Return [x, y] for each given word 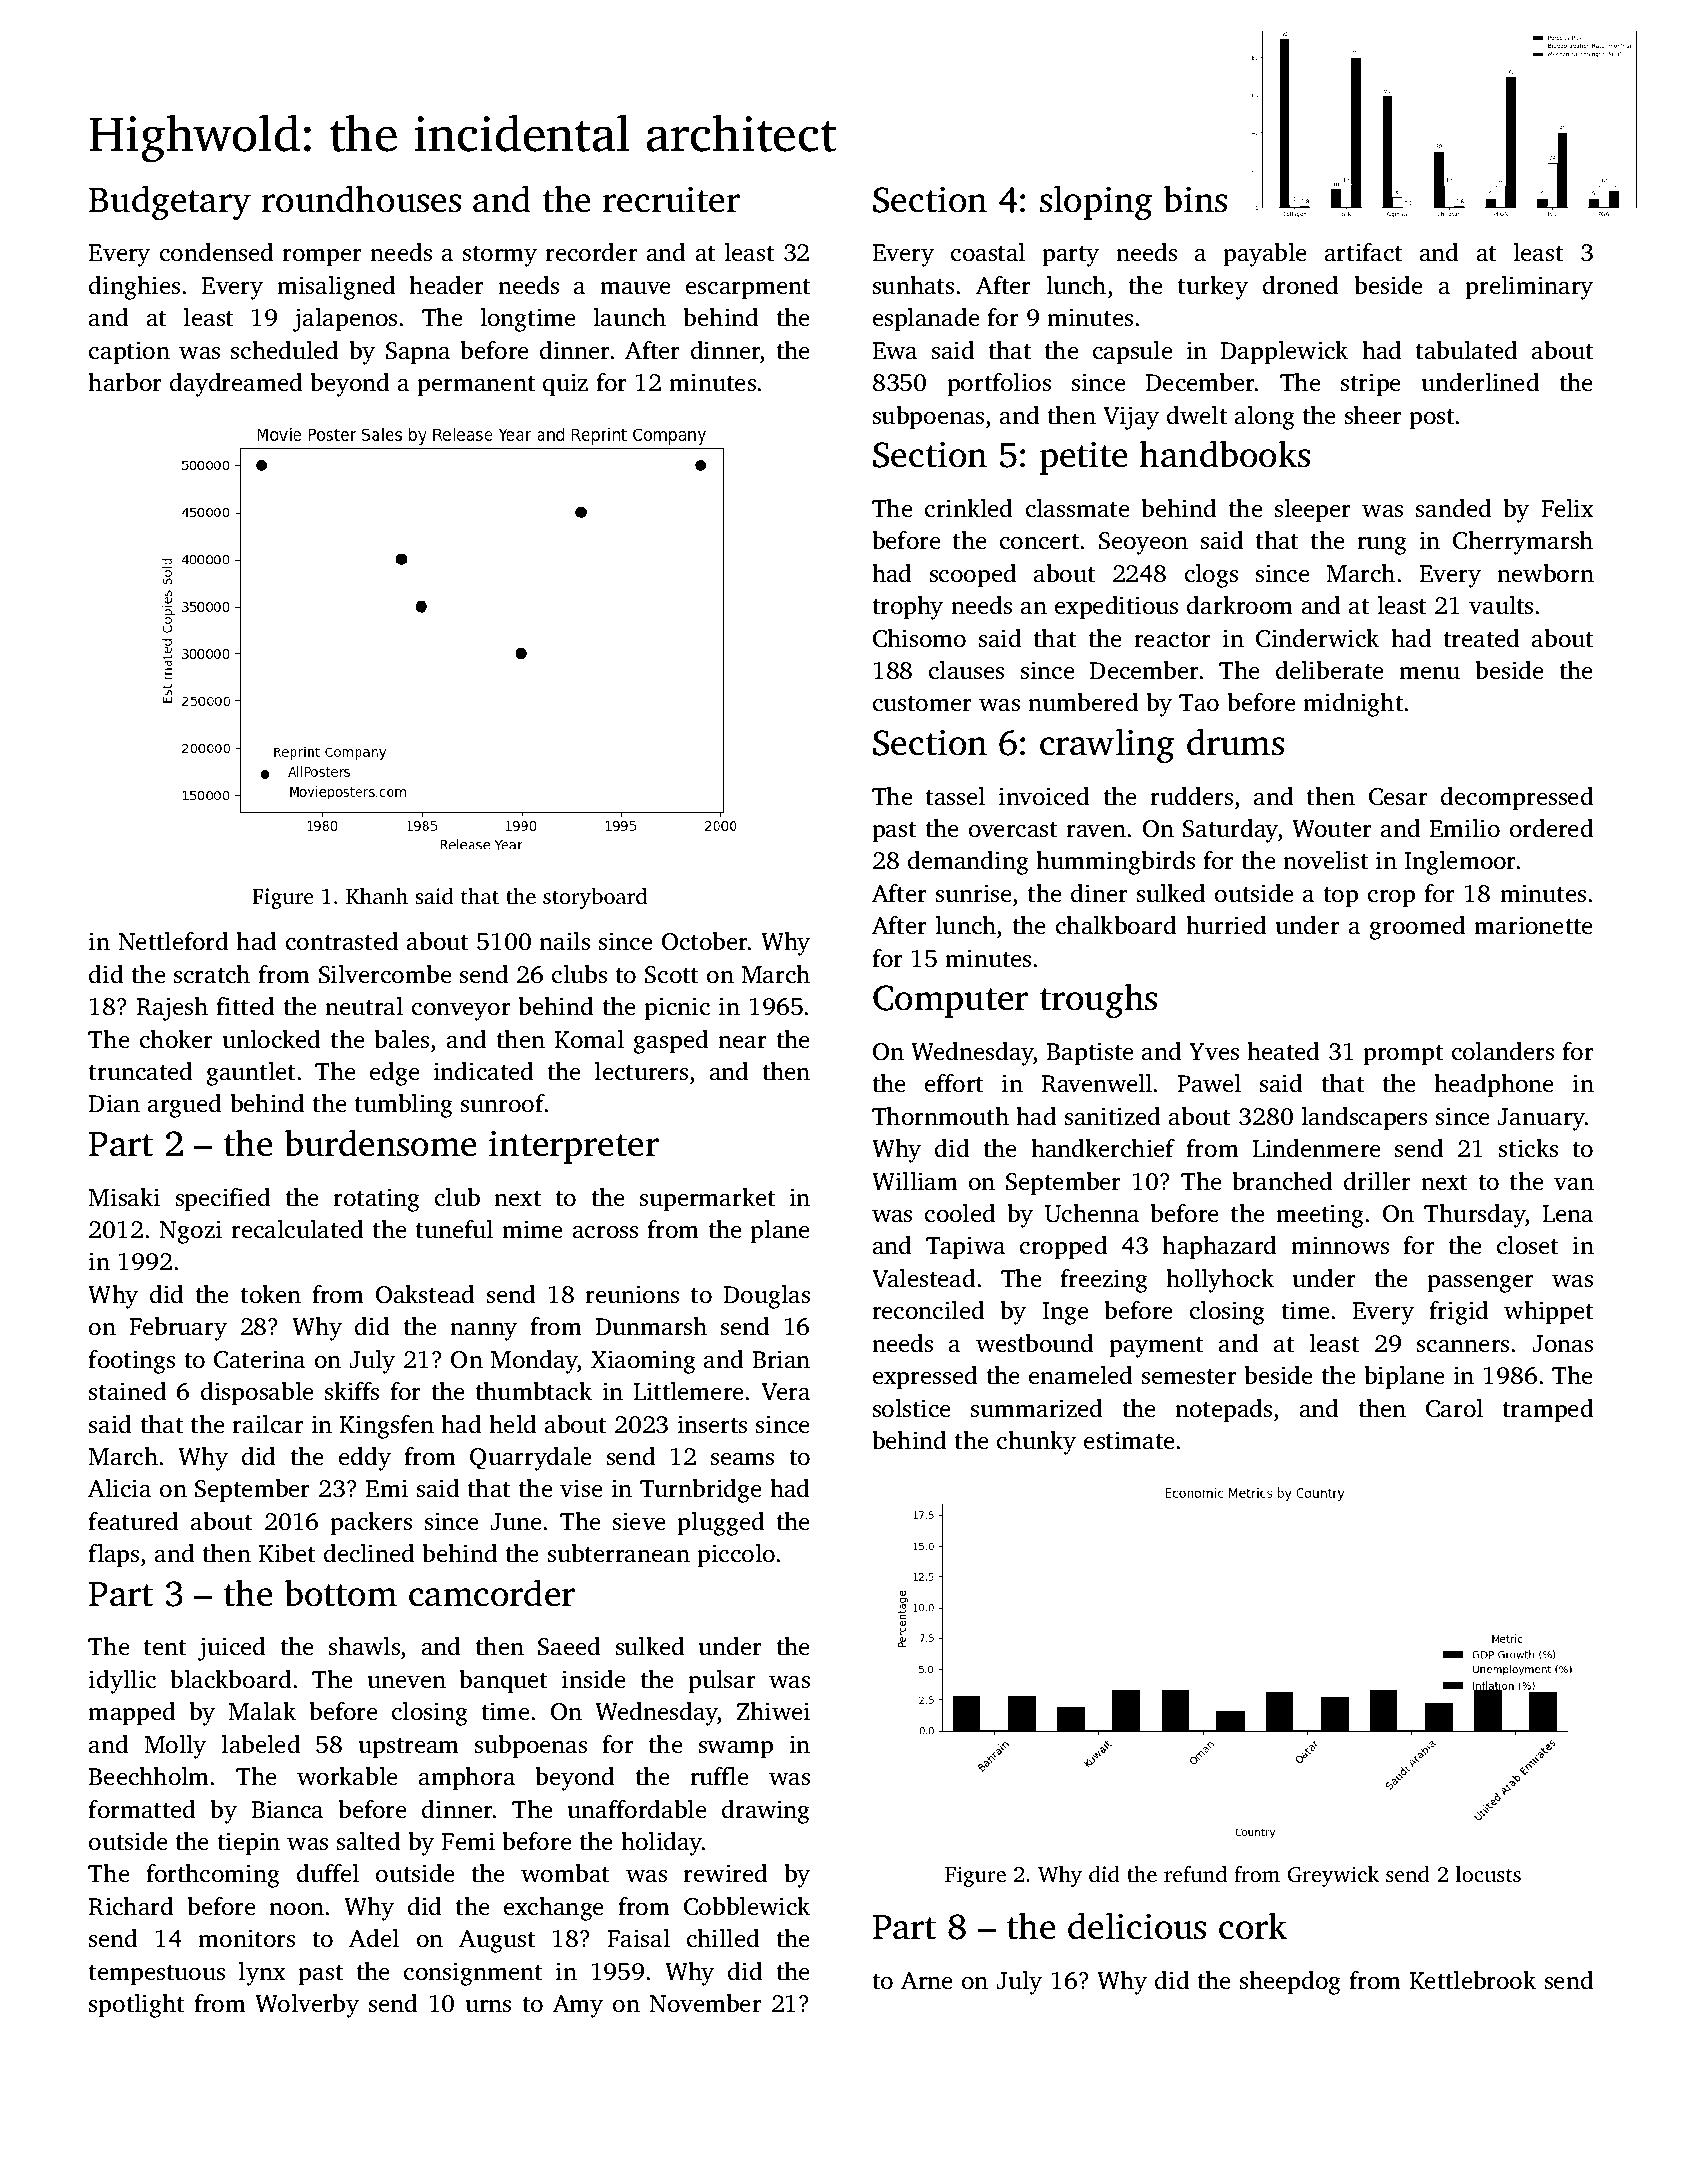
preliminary [1529, 288]
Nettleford [173, 941]
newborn [1545, 573]
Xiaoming [643, 1362]
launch [629, 317]
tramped [1548, 1411]
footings [131, 1362]
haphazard [1219, 1248]
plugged [721, 1524]
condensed [217, 252]
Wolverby [307, 2006]
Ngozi [190, 1232]
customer [922, 704]
